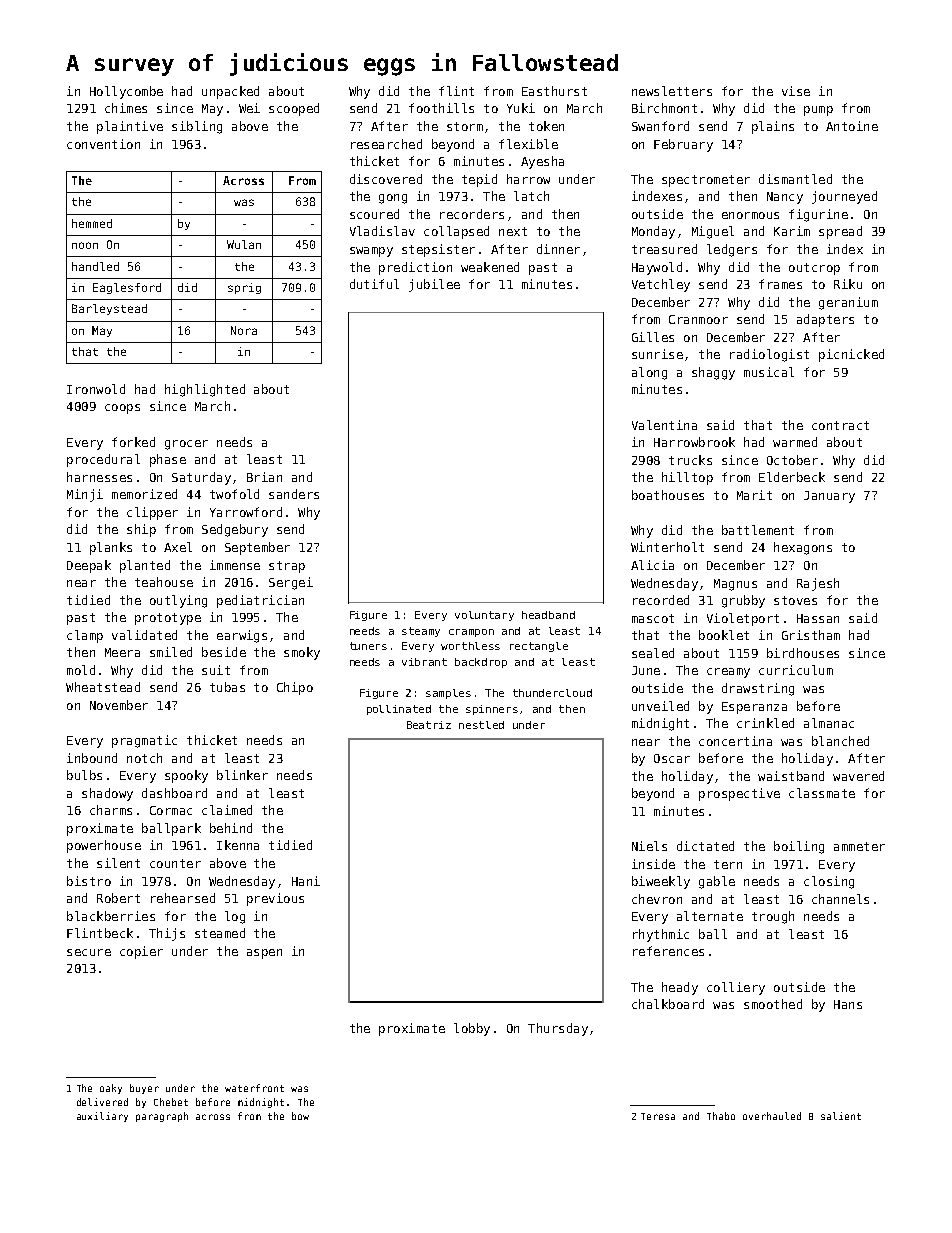 This screenshot has height=1233, width=952. What do you see at coordinates (769, 355) in the screenshot?
I see `radiologist` at bounding box center [769, 355].
